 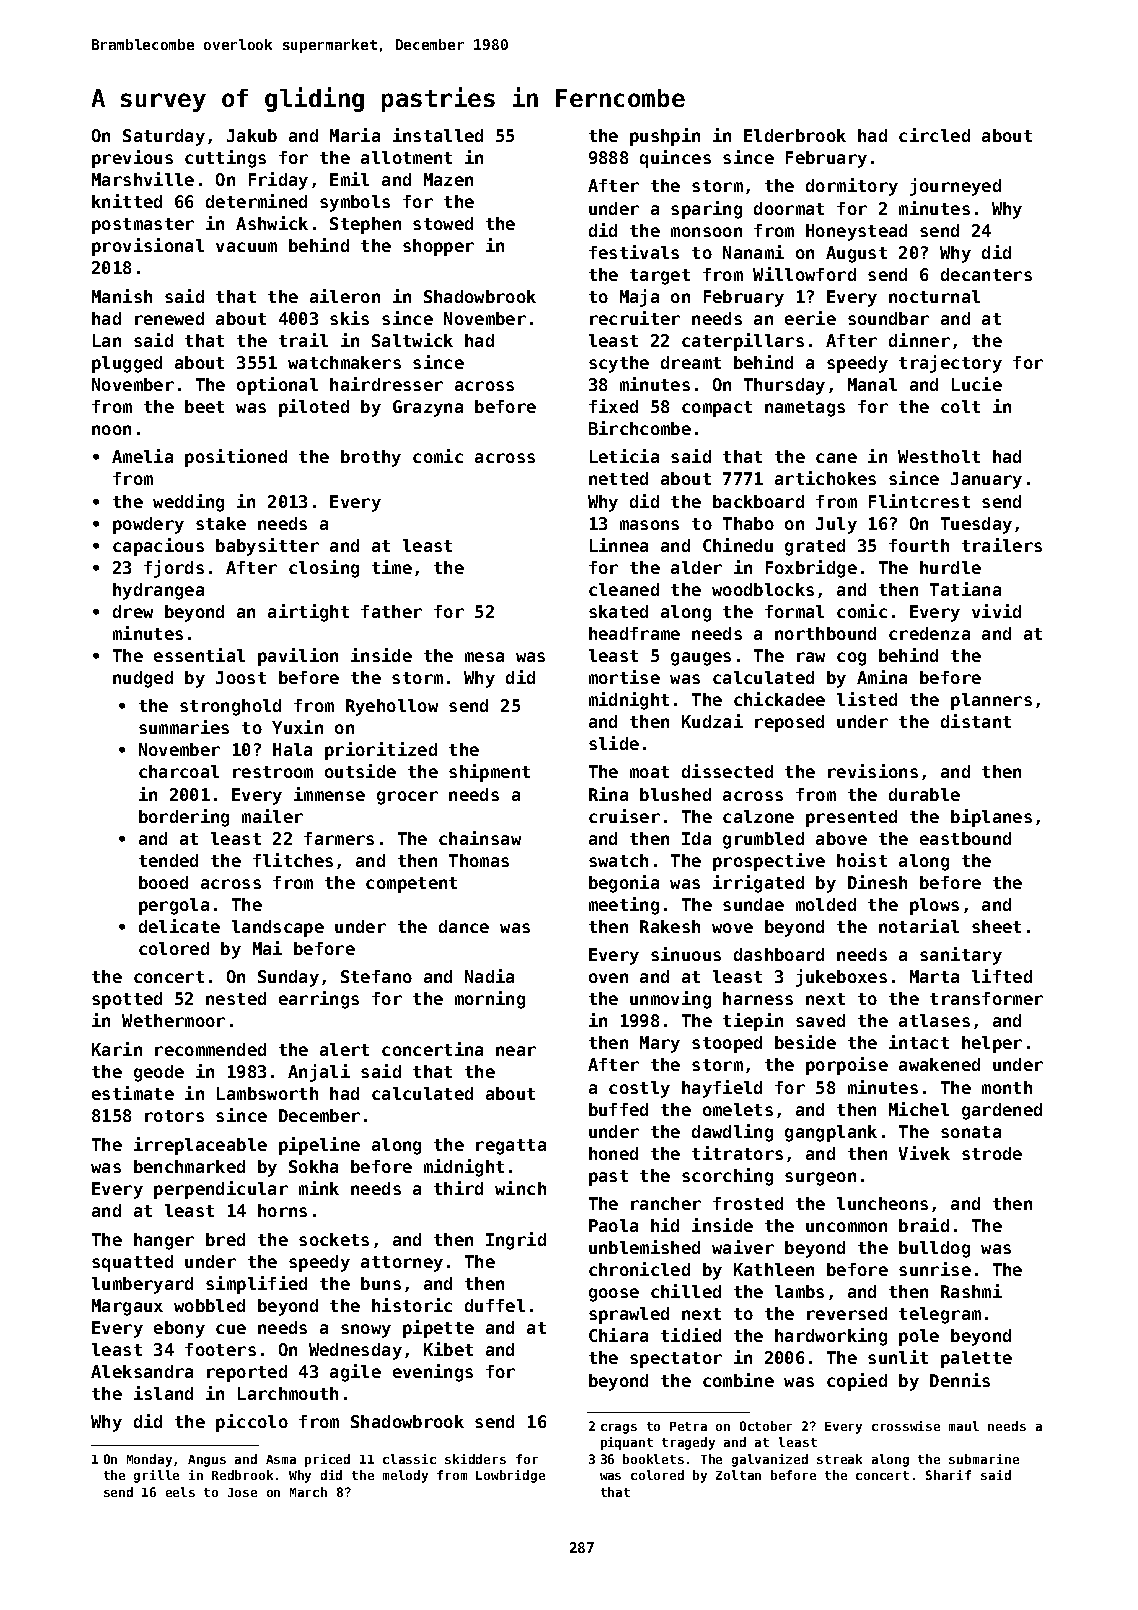 I want to click on previous, so click(x=132, y=159).
